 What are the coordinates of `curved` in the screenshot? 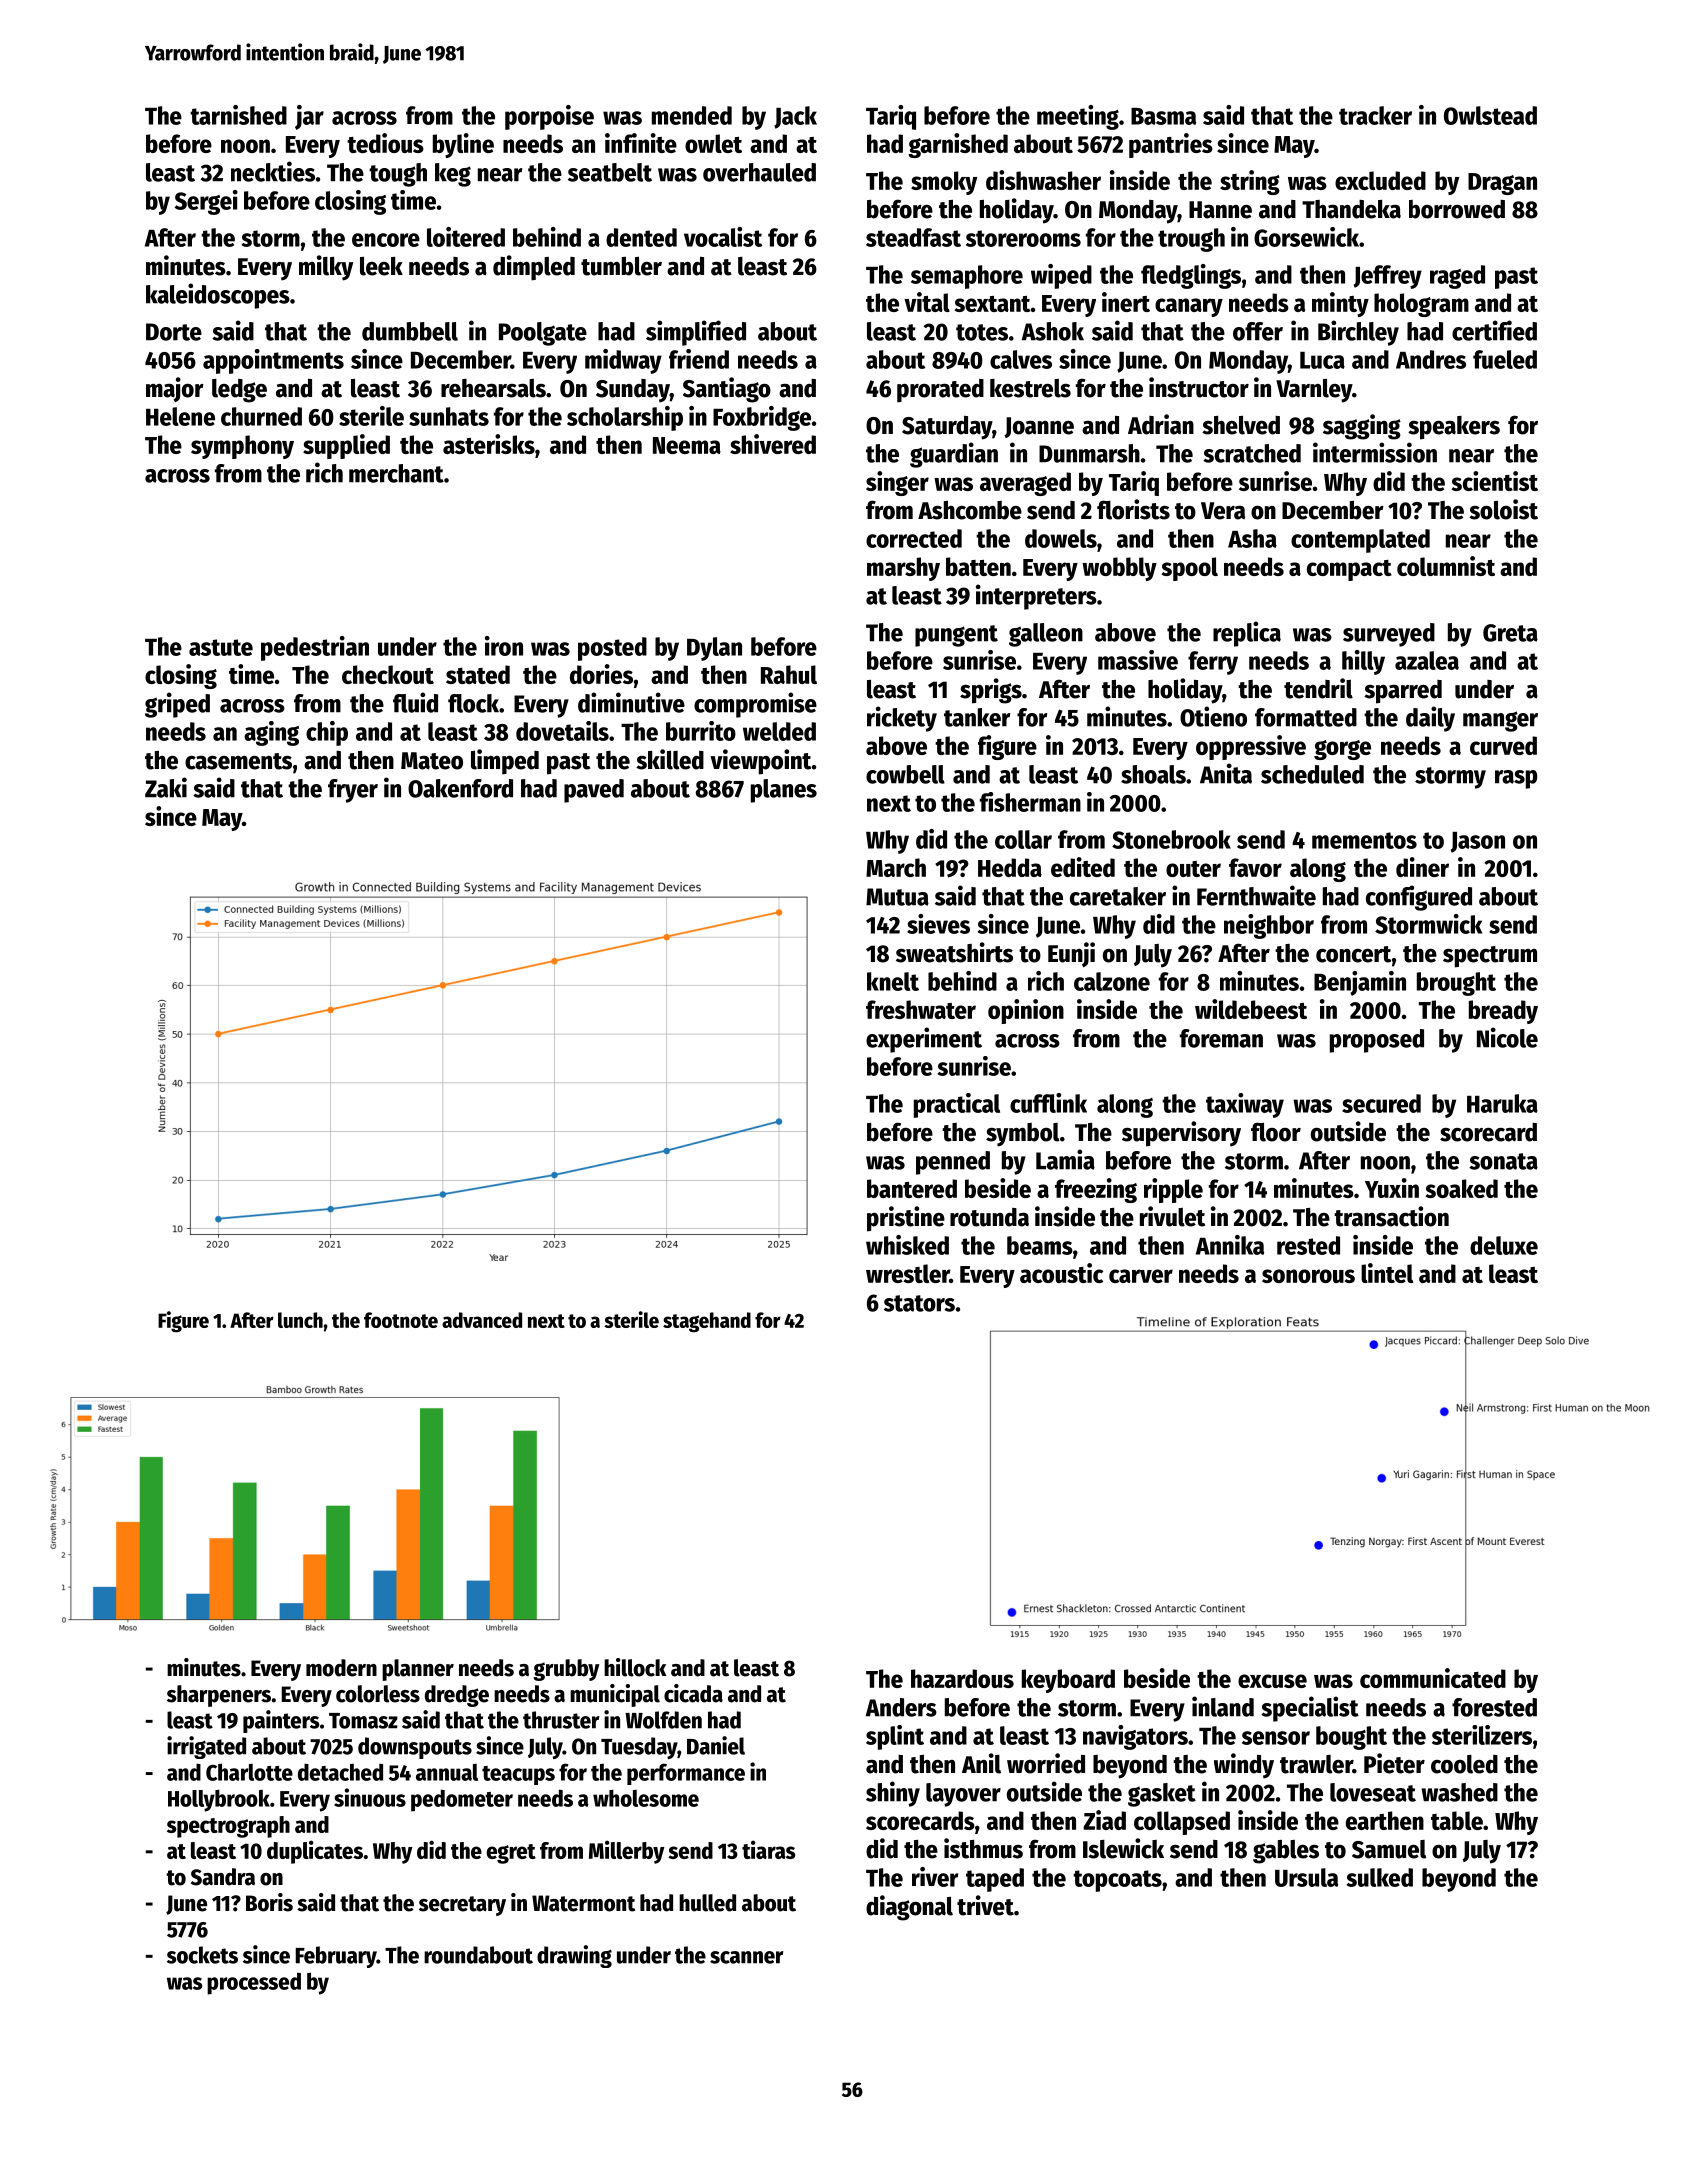 It's located at (1503, 745).
